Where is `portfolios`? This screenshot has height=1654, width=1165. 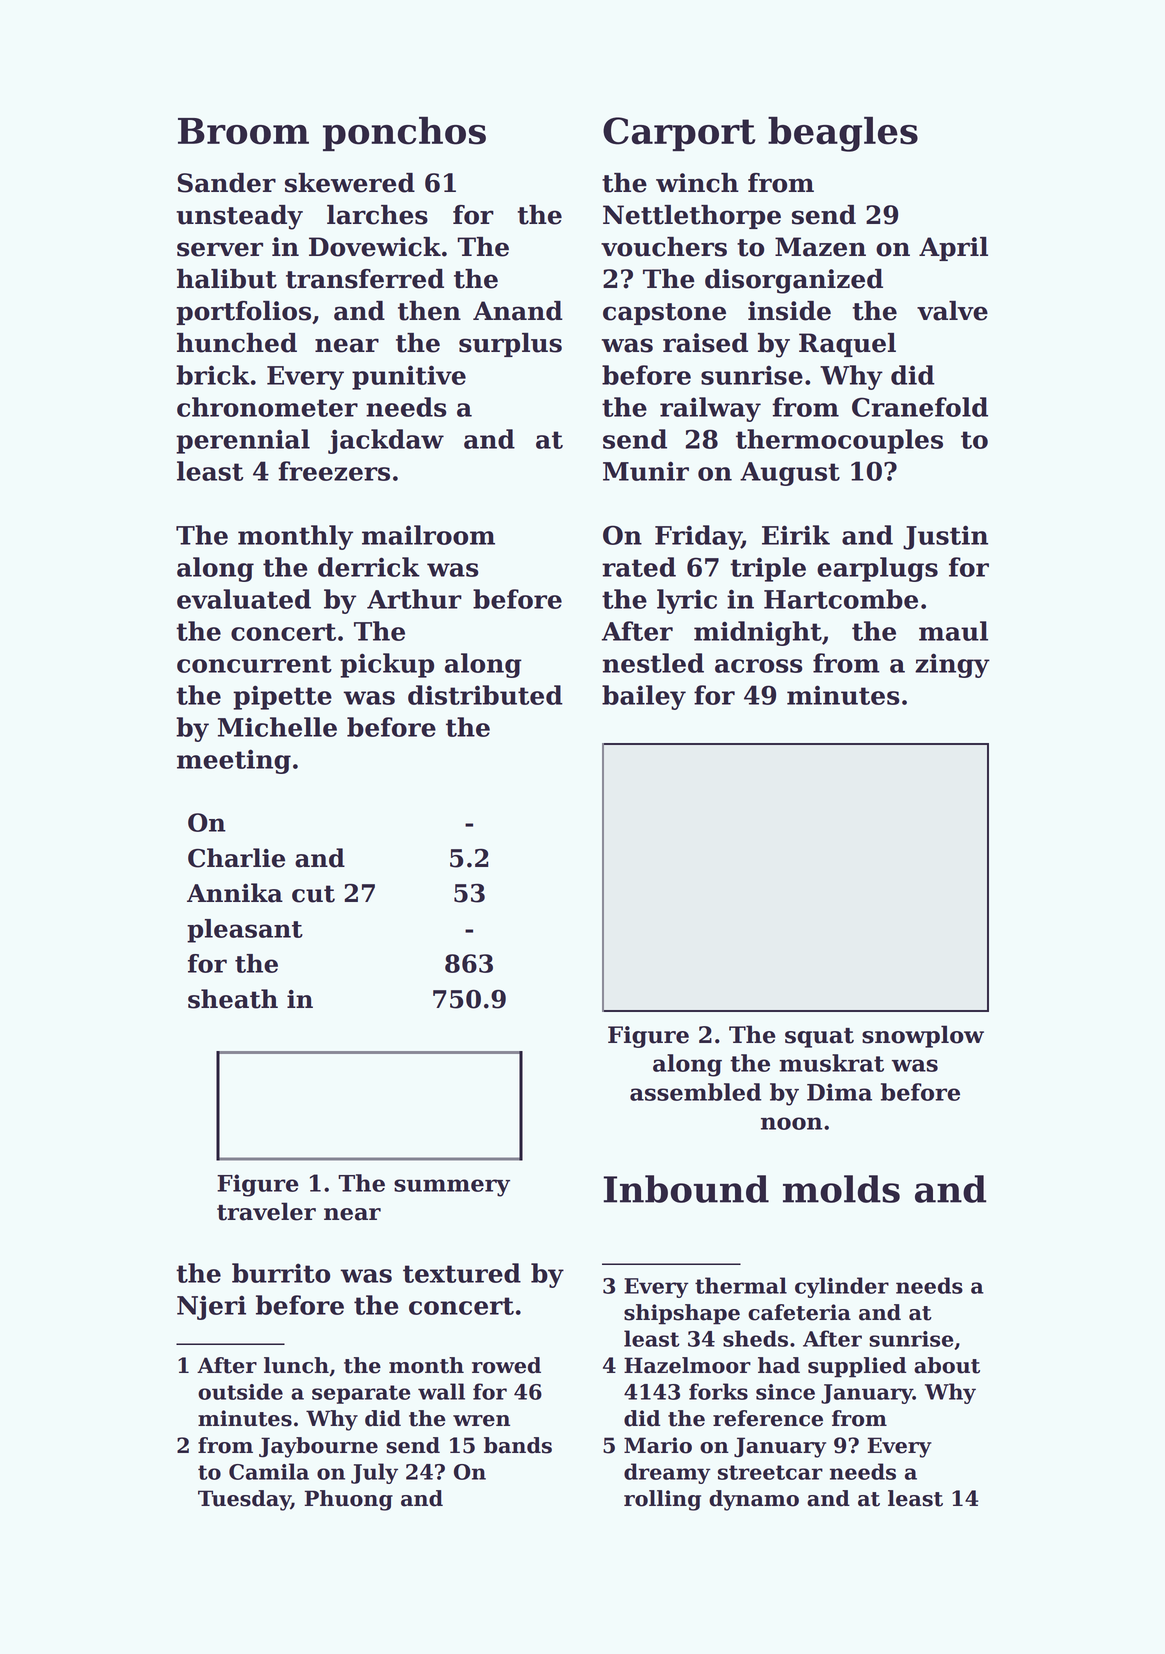 portfolios is located at coordinates (243, 313).
